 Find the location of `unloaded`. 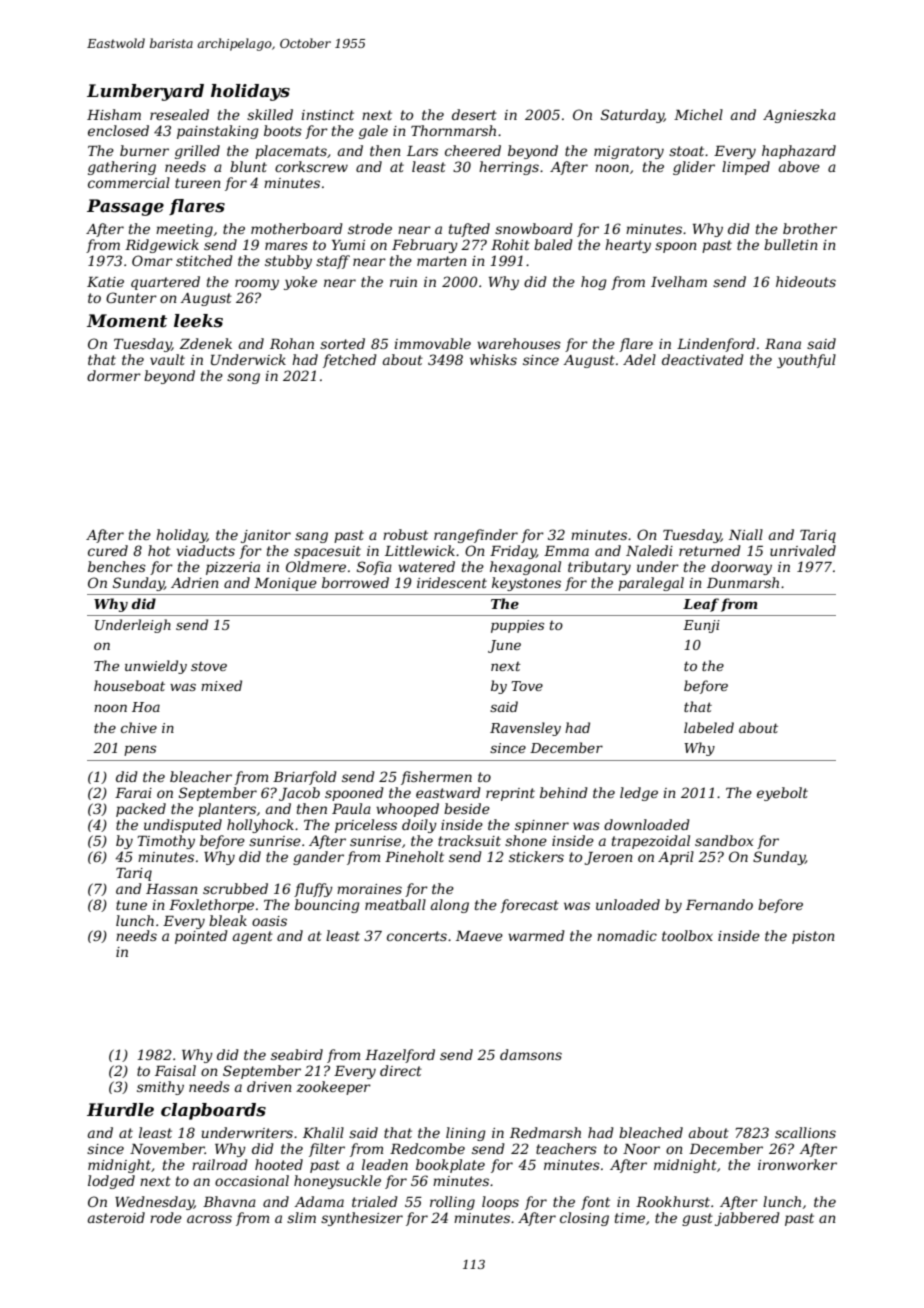

unloaded is located at coordinates (628, 904).
